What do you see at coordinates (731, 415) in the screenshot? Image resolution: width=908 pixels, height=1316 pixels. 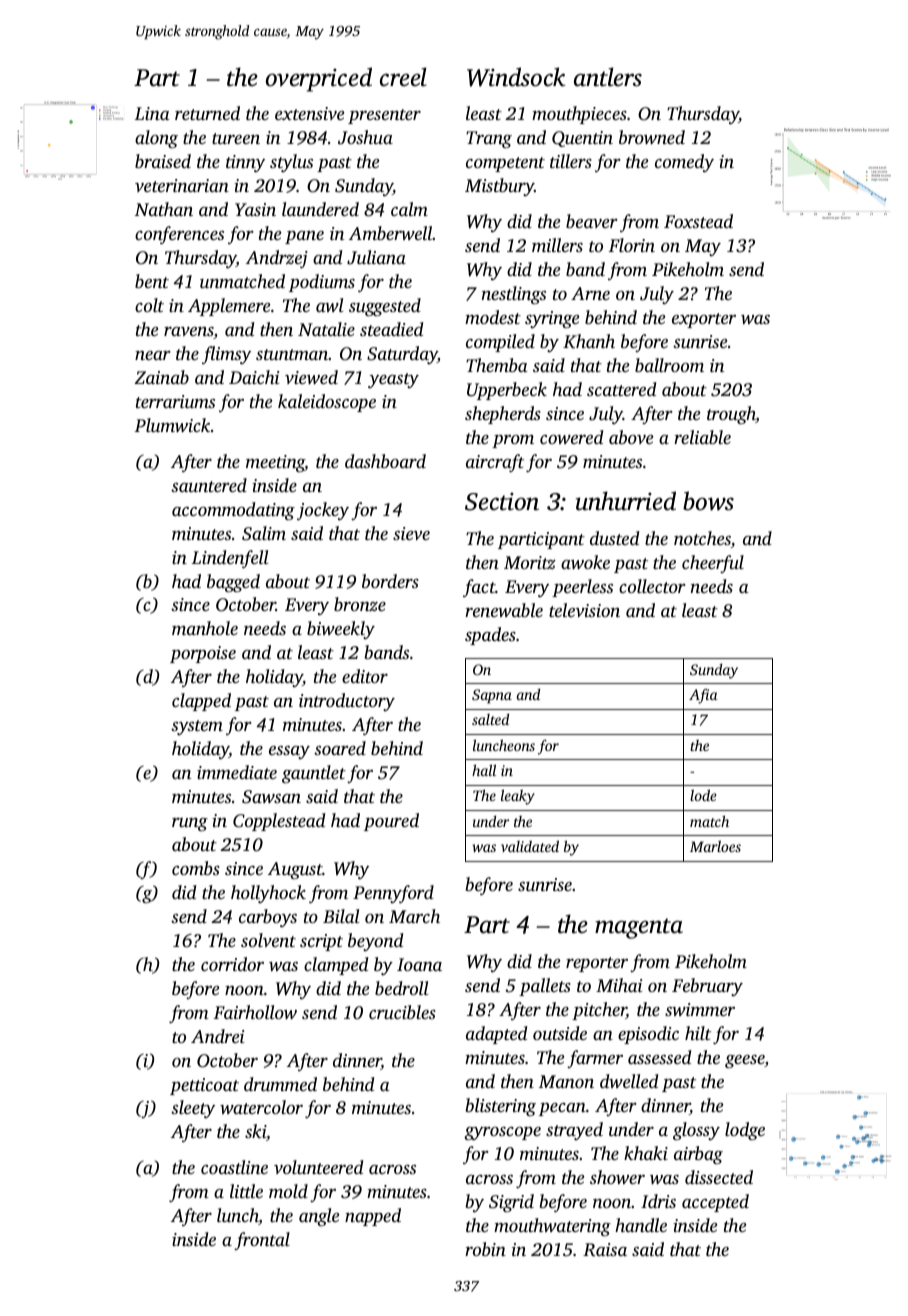 I see `trough` at bounding box center [731, 415].
